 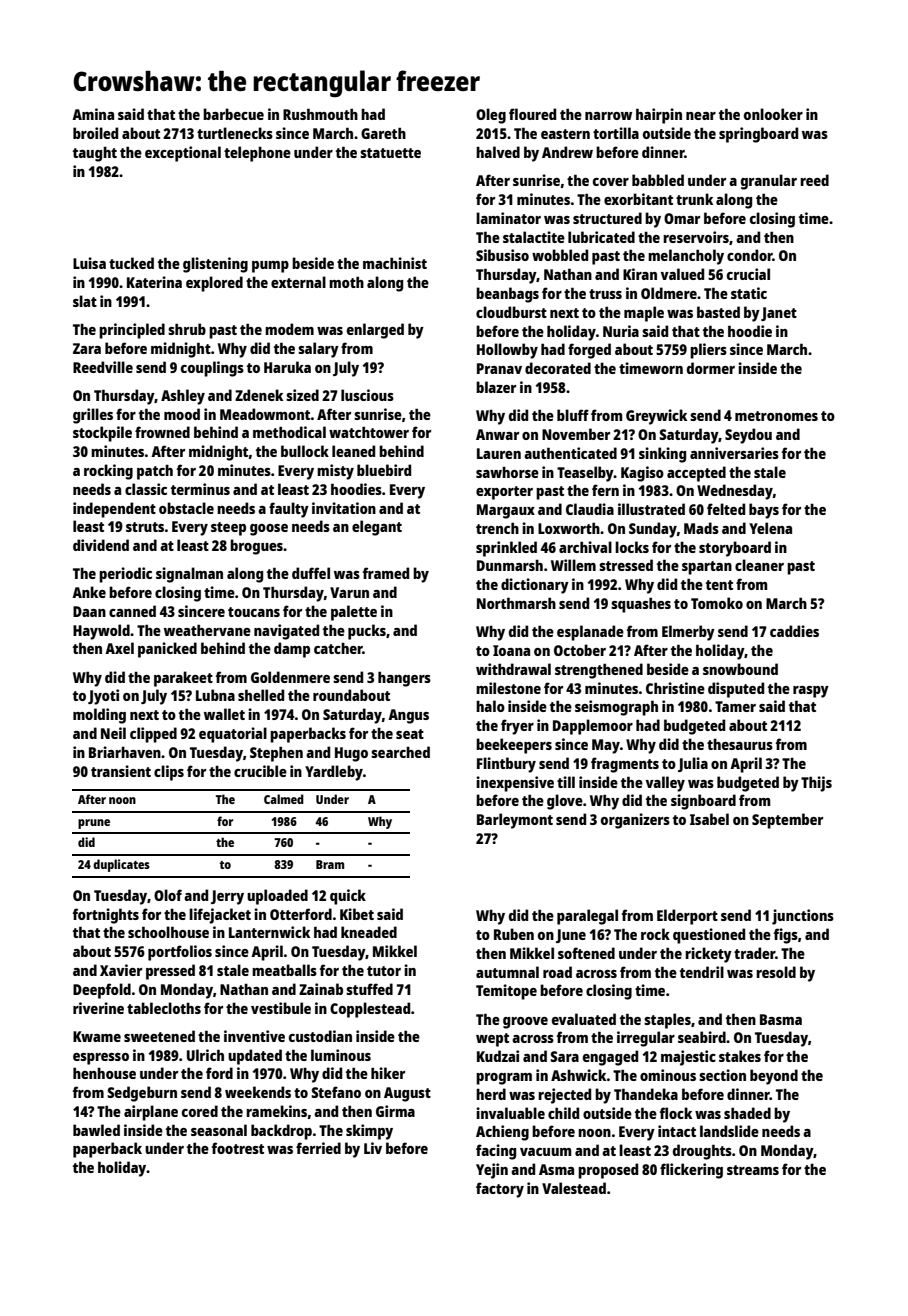 What do you see at coordinates (373, 1148) in the screenshot?
I see `Liv` at bounding box center [373, 1148].
